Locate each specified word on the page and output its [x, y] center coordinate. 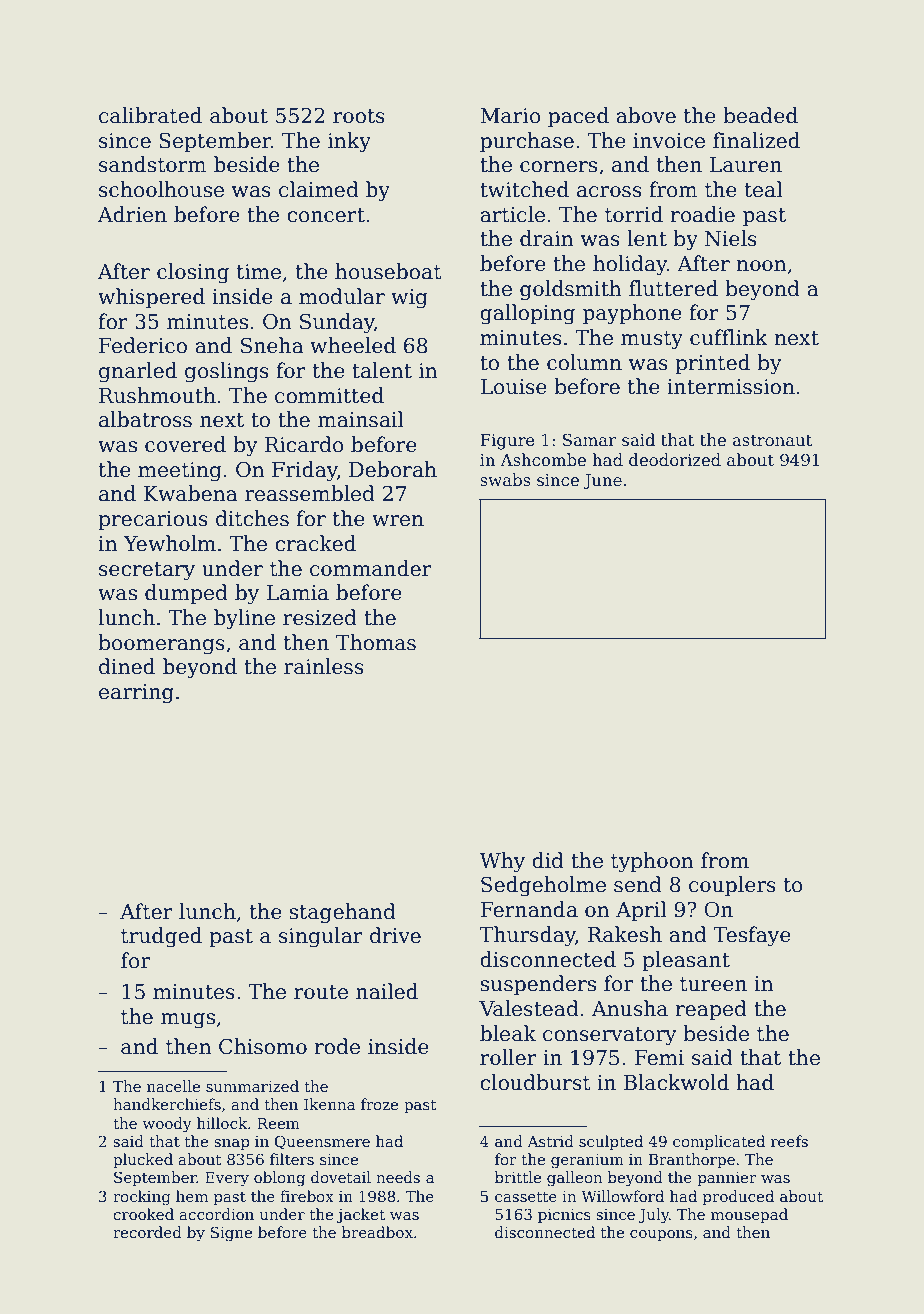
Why [502, 862]
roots [359, 116]
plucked [143, 1160]
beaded [760, 115]
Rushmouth [157, 395]
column [584, 362]
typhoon [652, 862]
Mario [510, 116]
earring [136, 694]
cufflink [729, 337]
